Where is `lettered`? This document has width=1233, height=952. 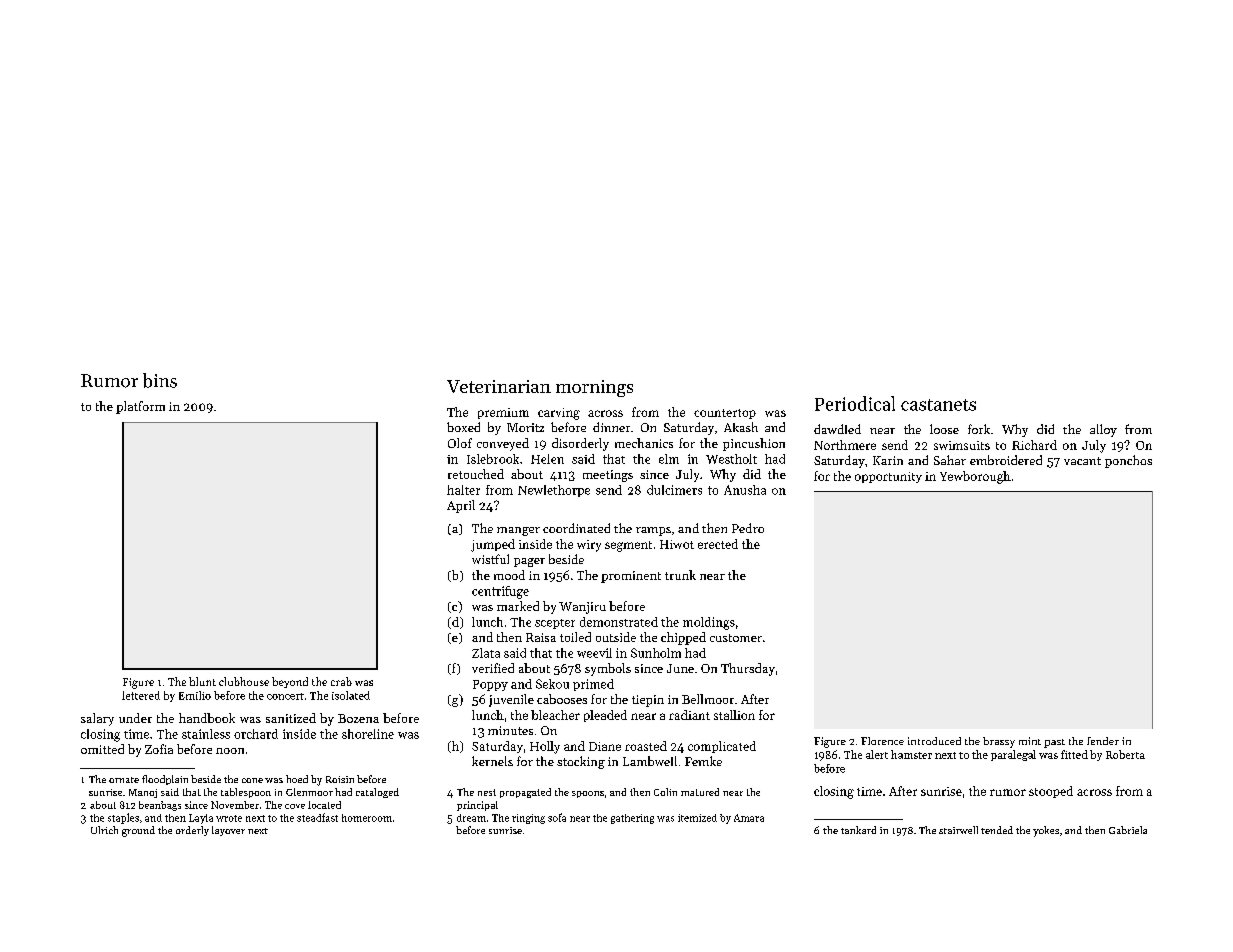 lettered is located at coordinates (141, 695).
